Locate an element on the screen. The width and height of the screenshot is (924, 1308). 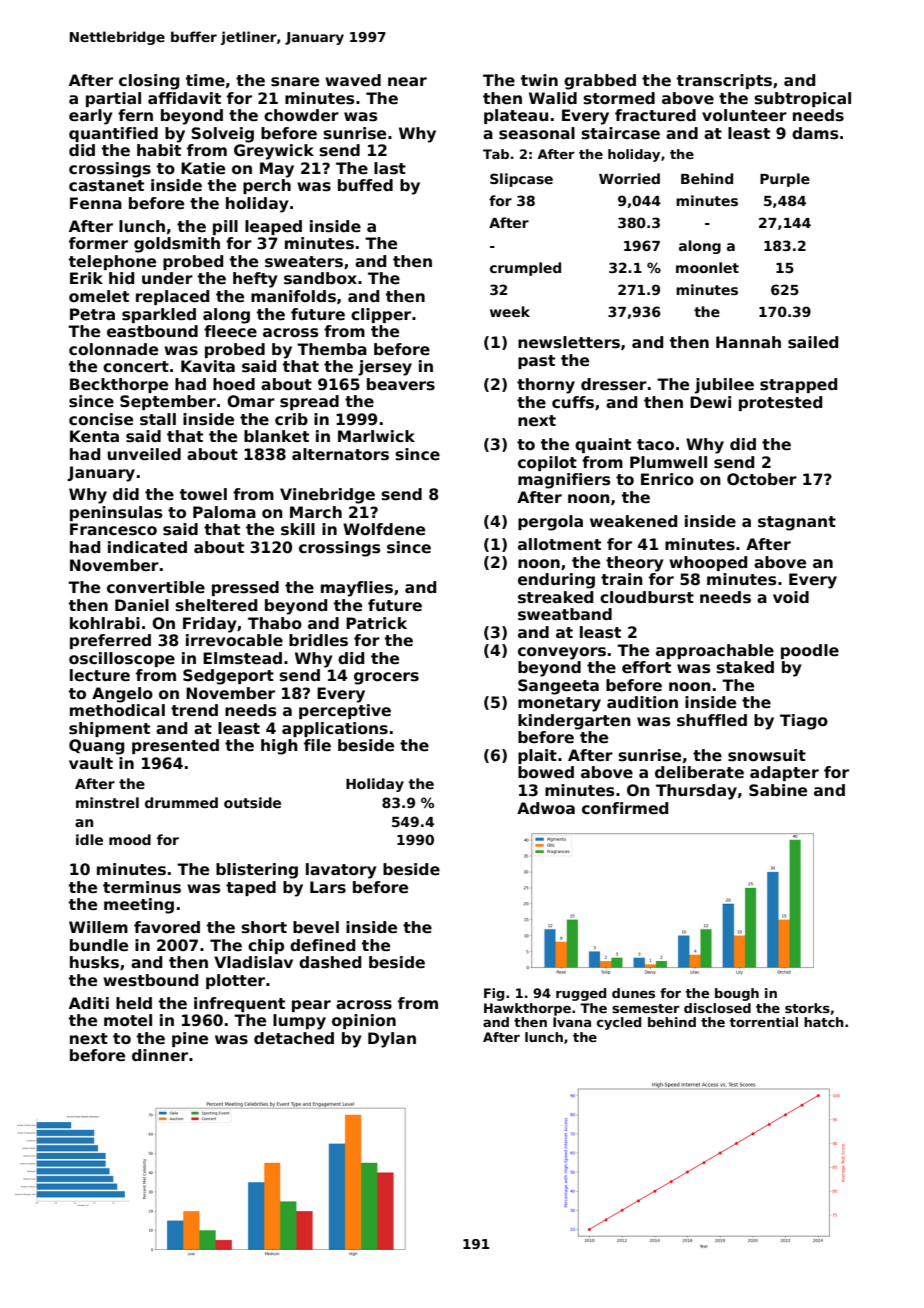
Kenta is located at coordinates (94, 436).
